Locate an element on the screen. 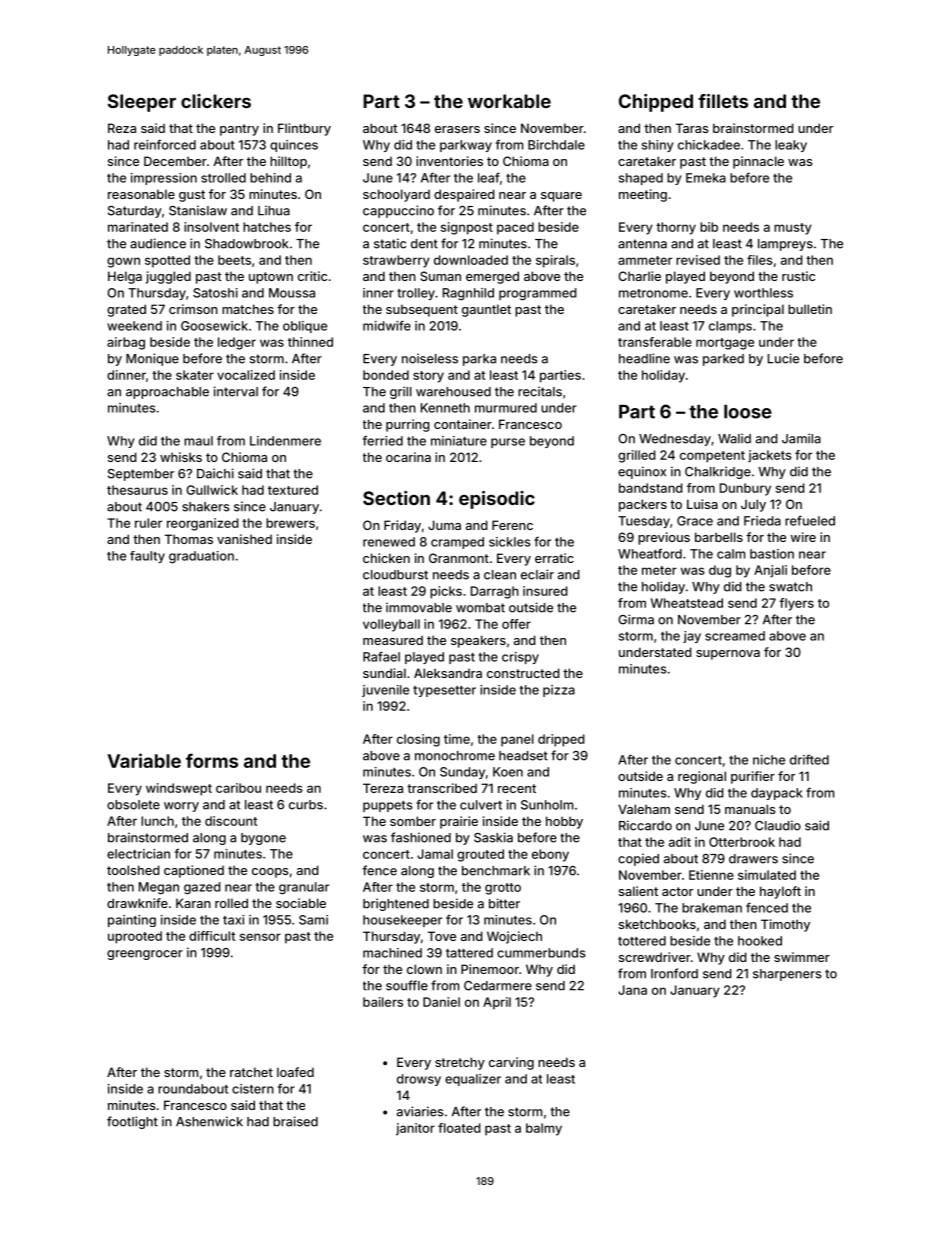  headline is located at coordinates (644, 358).
